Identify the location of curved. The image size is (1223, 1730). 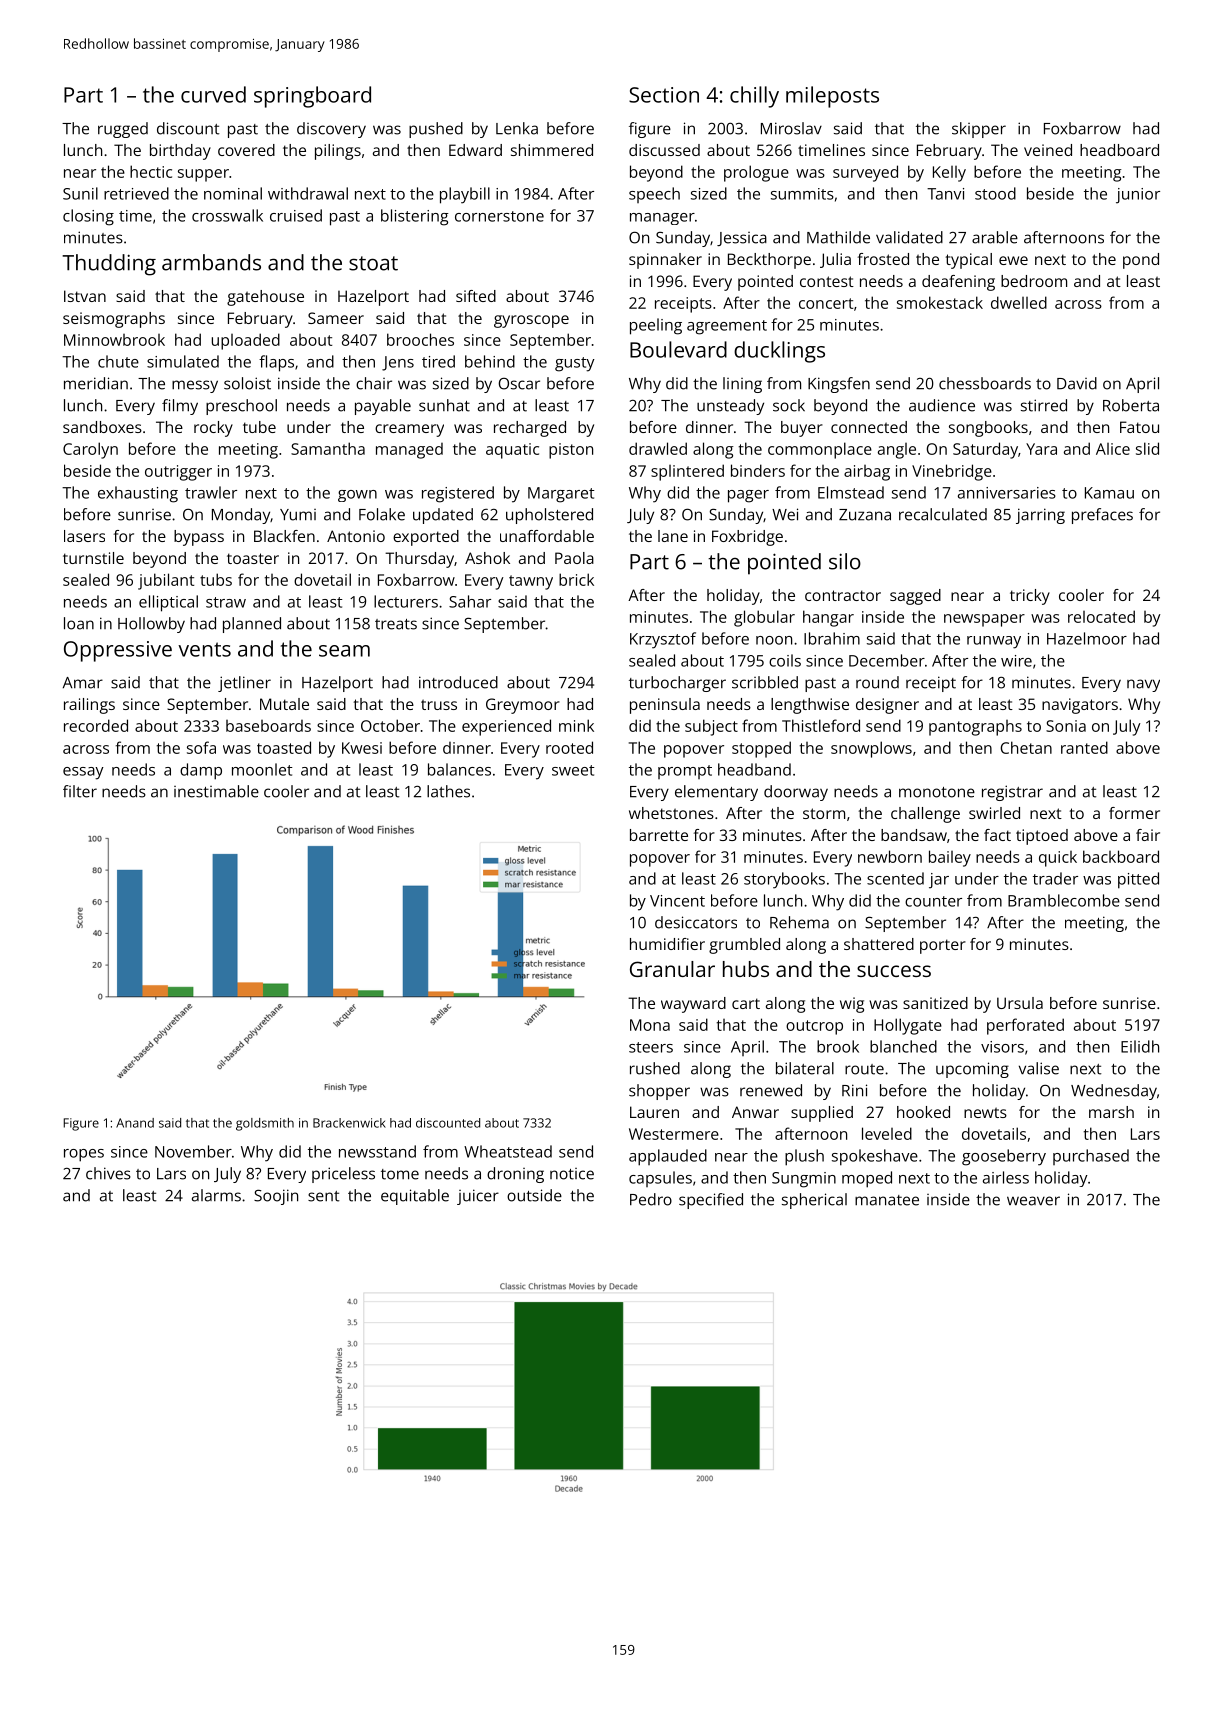
(213, 94).
